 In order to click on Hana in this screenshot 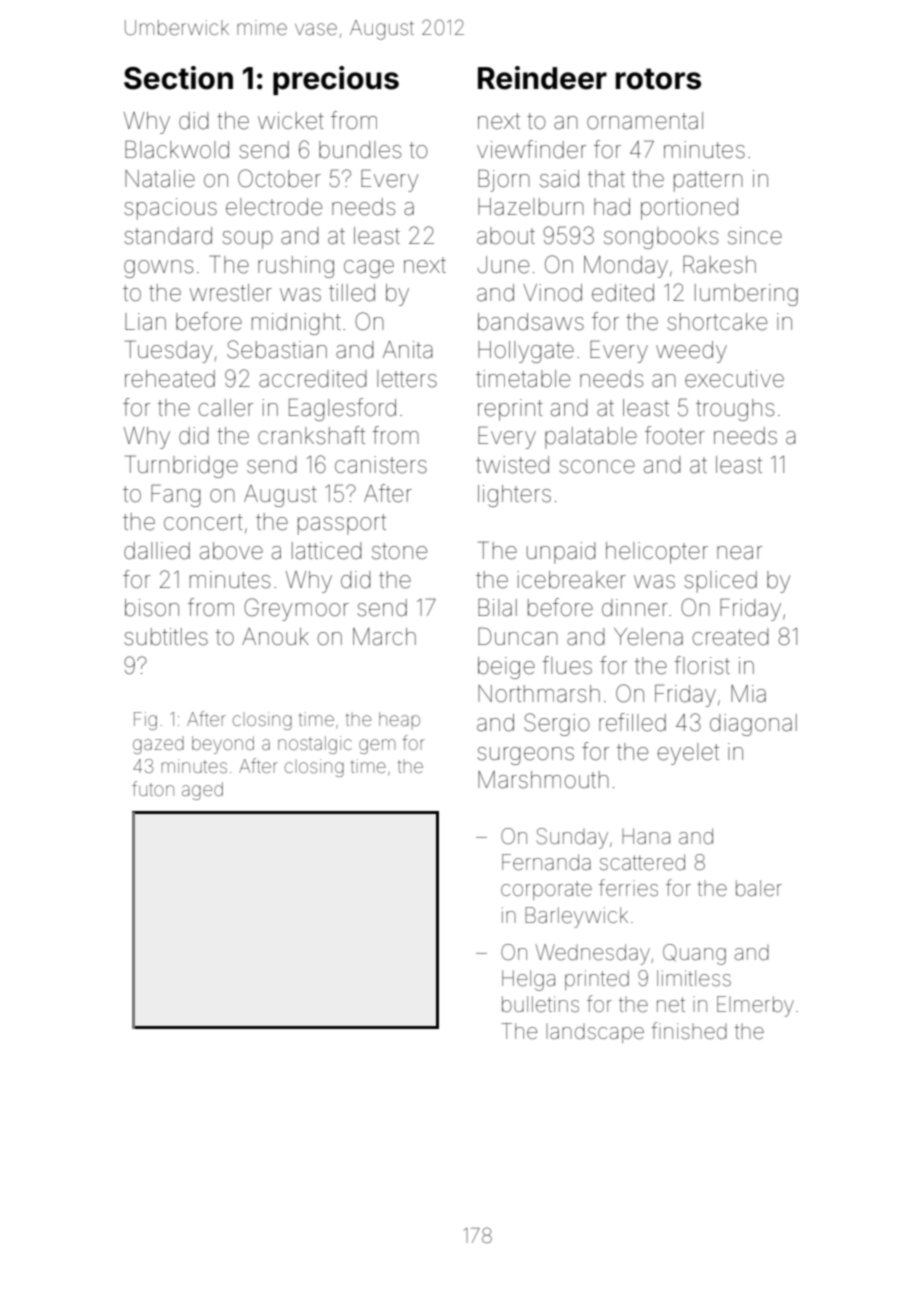, I will do `click(646, 836)`.
